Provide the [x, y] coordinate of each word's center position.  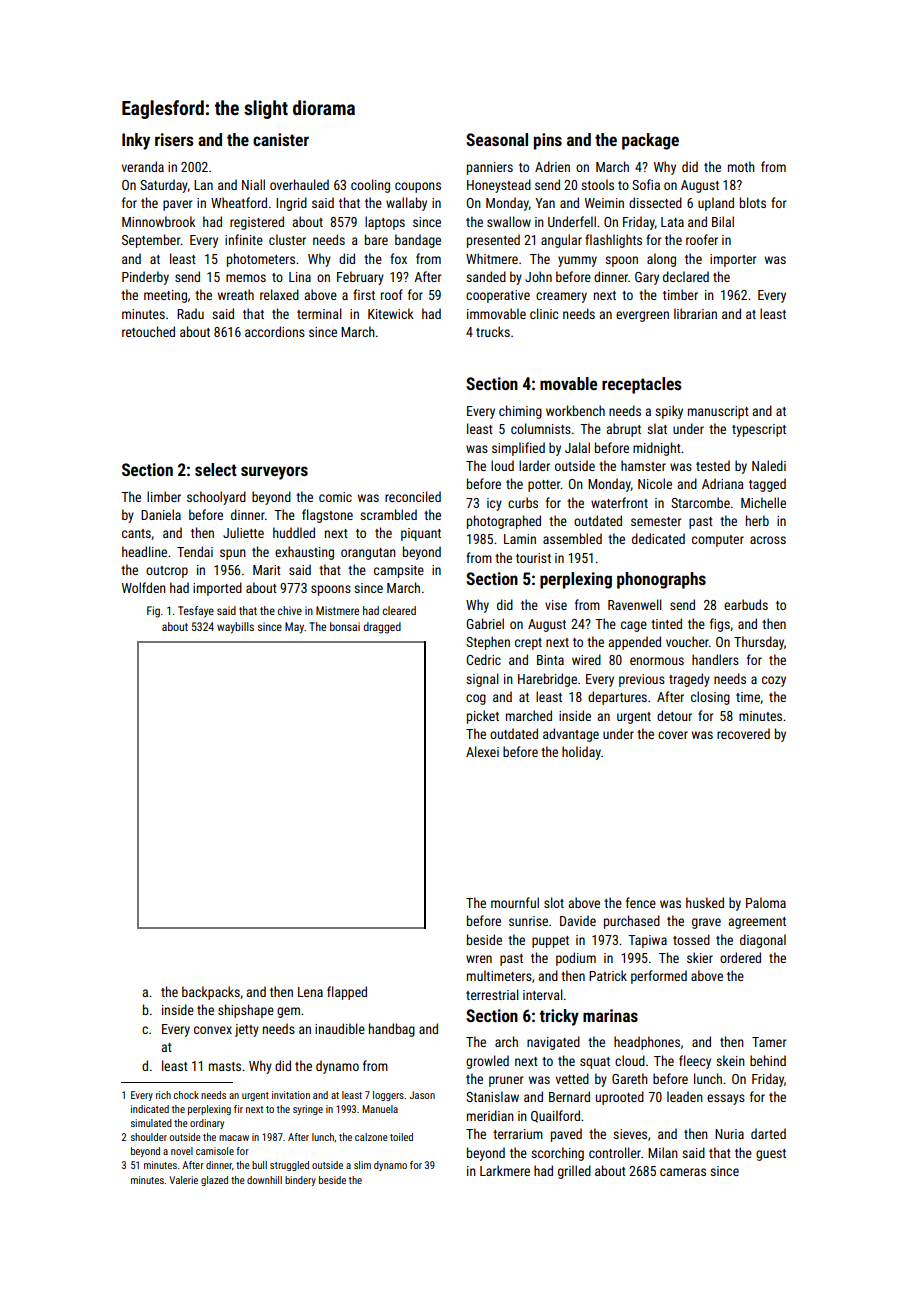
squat [595, 1063]
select [216, 469]
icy [494, 504]
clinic [544, 313]
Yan [545, 203]
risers [174, 139]
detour [674, 715]
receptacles [642, 385]
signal [482, 680]
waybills [235, 628]
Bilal [723, 221]
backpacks [211, 993]
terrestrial [492, 994]
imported [217, 589]
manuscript [718, 412]
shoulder [149, 1137]
